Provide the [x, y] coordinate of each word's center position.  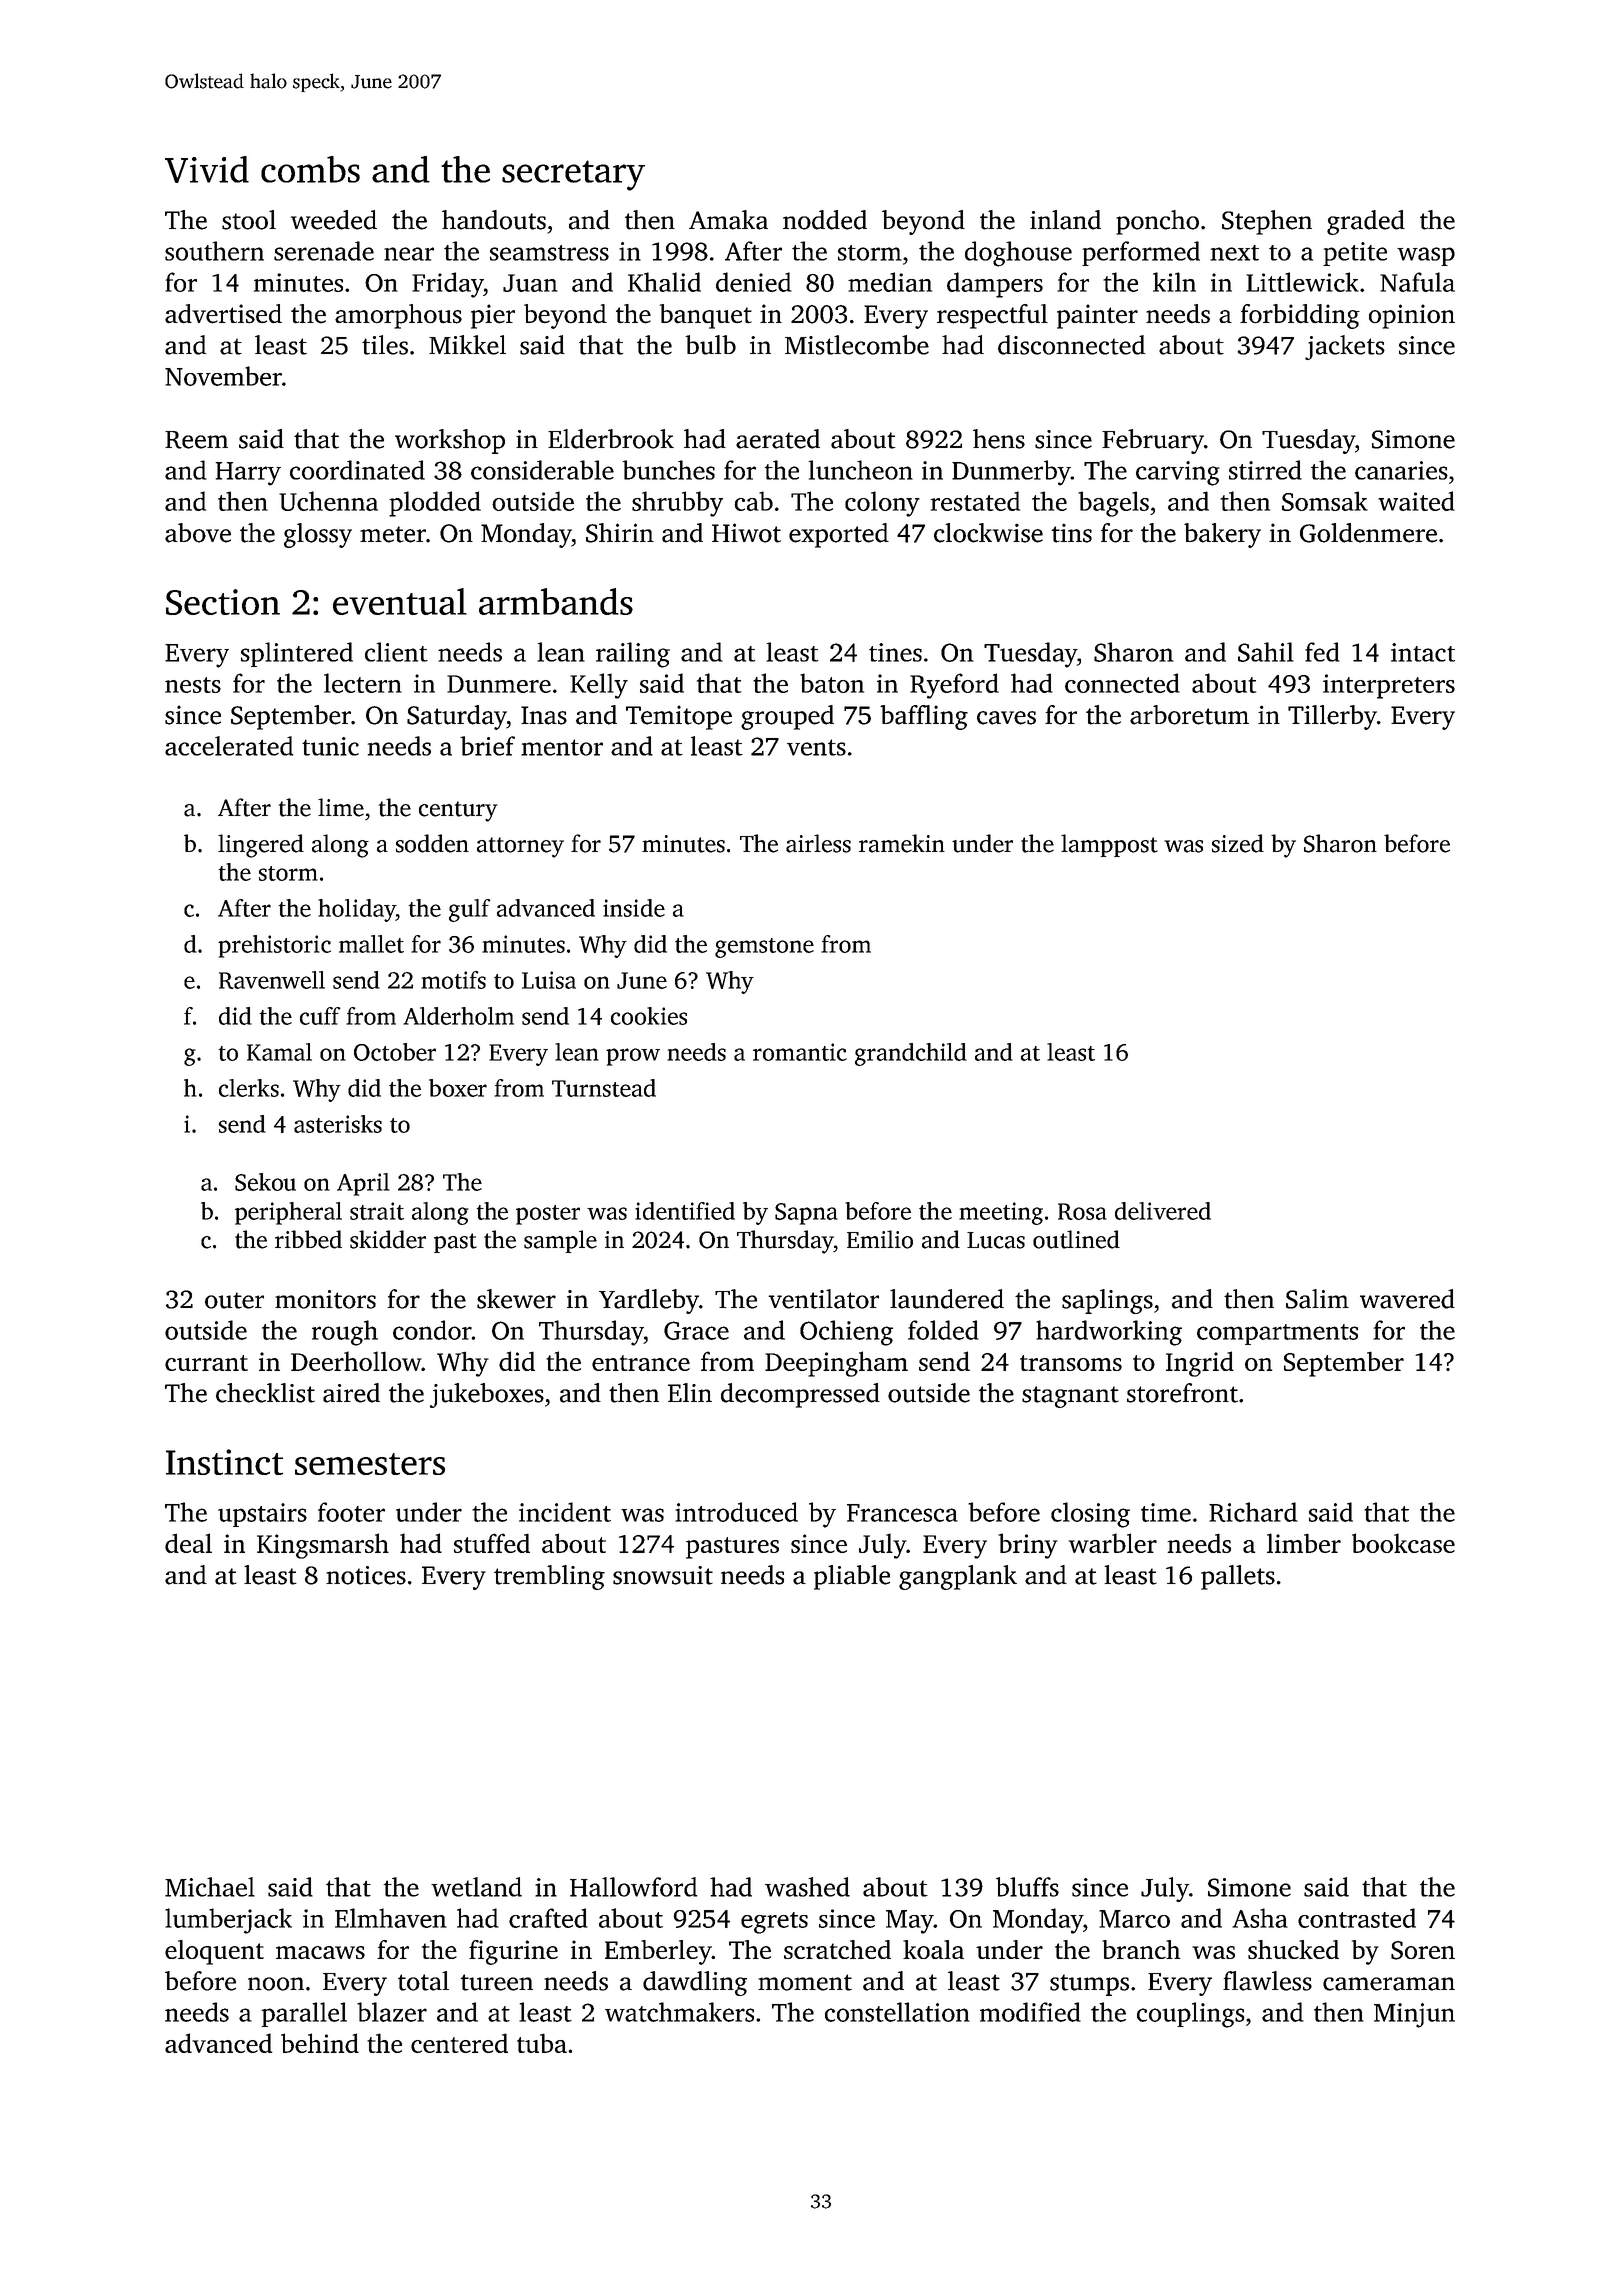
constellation [897, 2012]
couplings [1191, 2015]
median [890, 282]
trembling [549, 1577]
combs [310, 169]
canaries [1401, 470]
